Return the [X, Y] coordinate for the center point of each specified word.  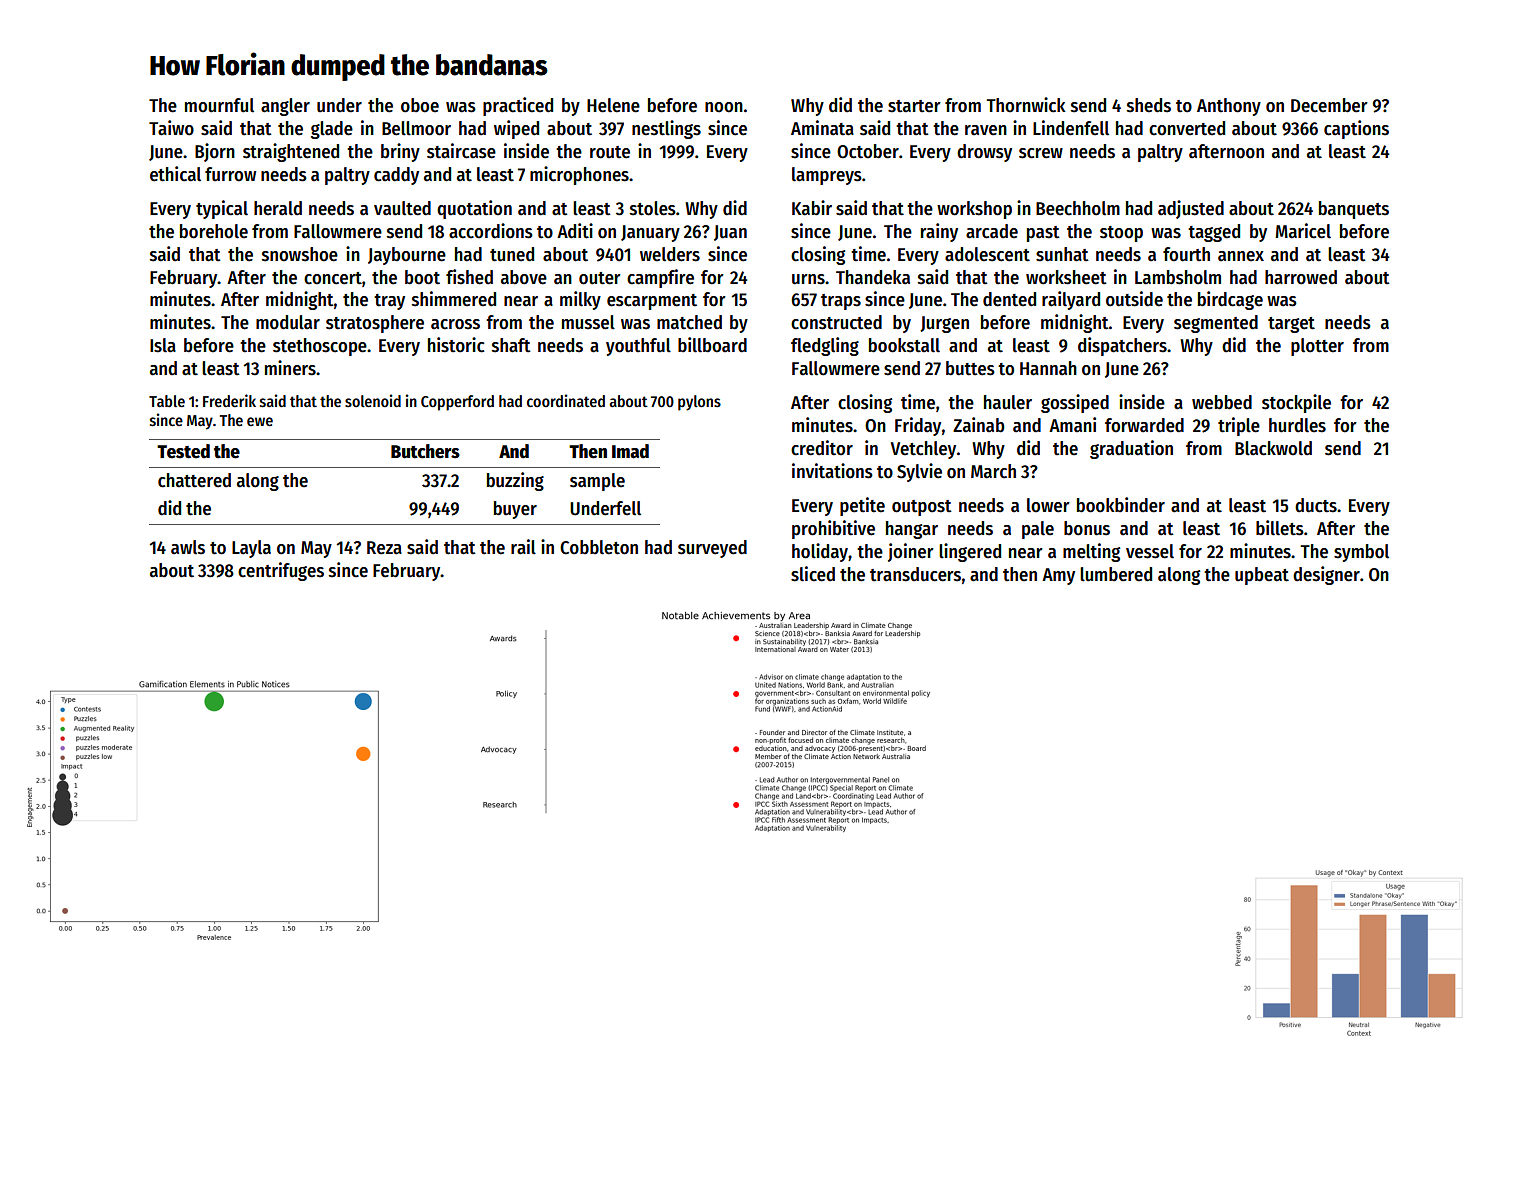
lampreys [827, 176]
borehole [214, 231]
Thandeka [873, 277]
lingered [970, 552]
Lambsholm [1178, 277]
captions [1356, 129]
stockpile [1296, 403]
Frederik [229, 401]
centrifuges [281, 571]
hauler [1008, 402]
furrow [230, 174]
